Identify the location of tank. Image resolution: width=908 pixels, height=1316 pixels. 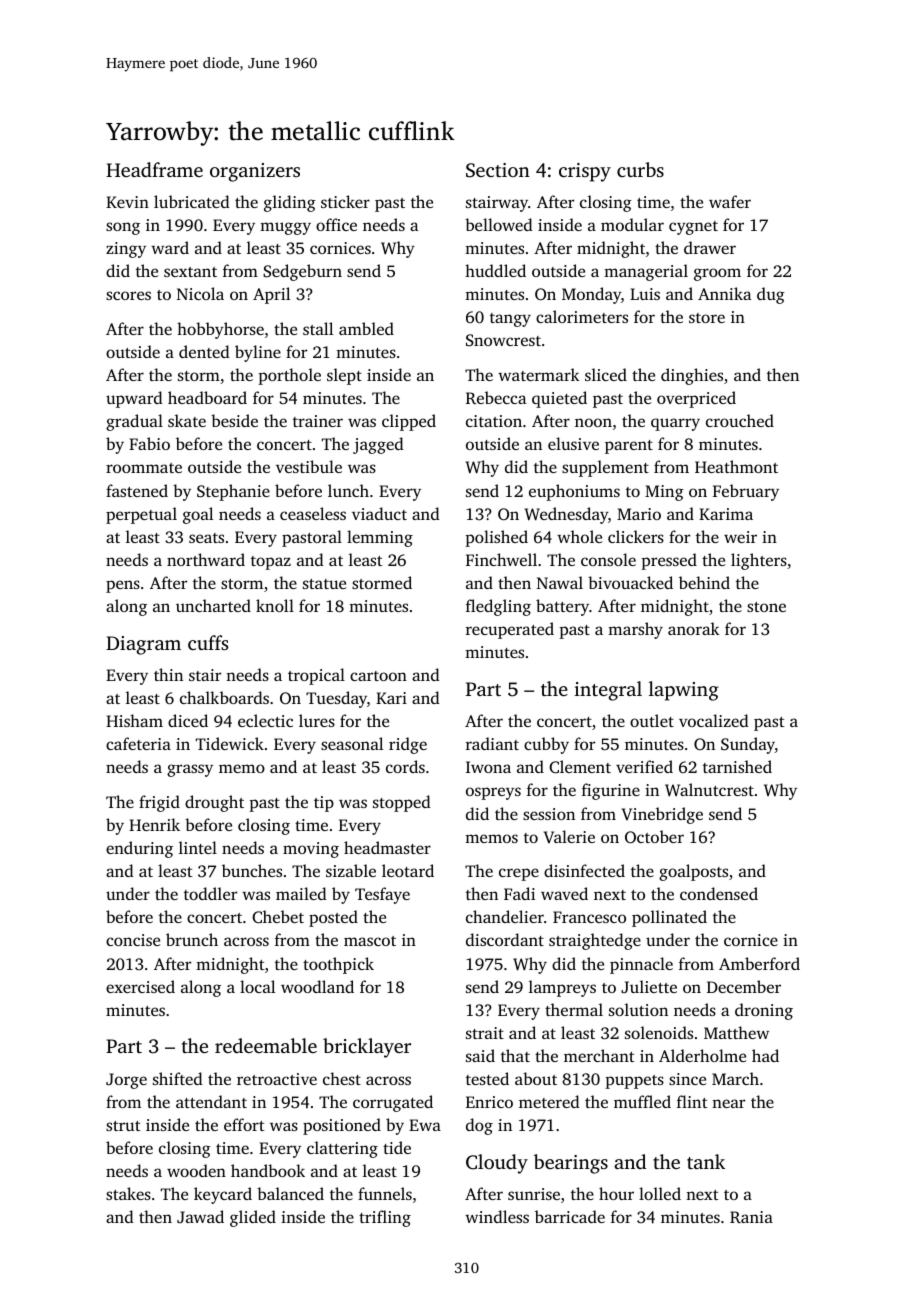
(706, 1161).
